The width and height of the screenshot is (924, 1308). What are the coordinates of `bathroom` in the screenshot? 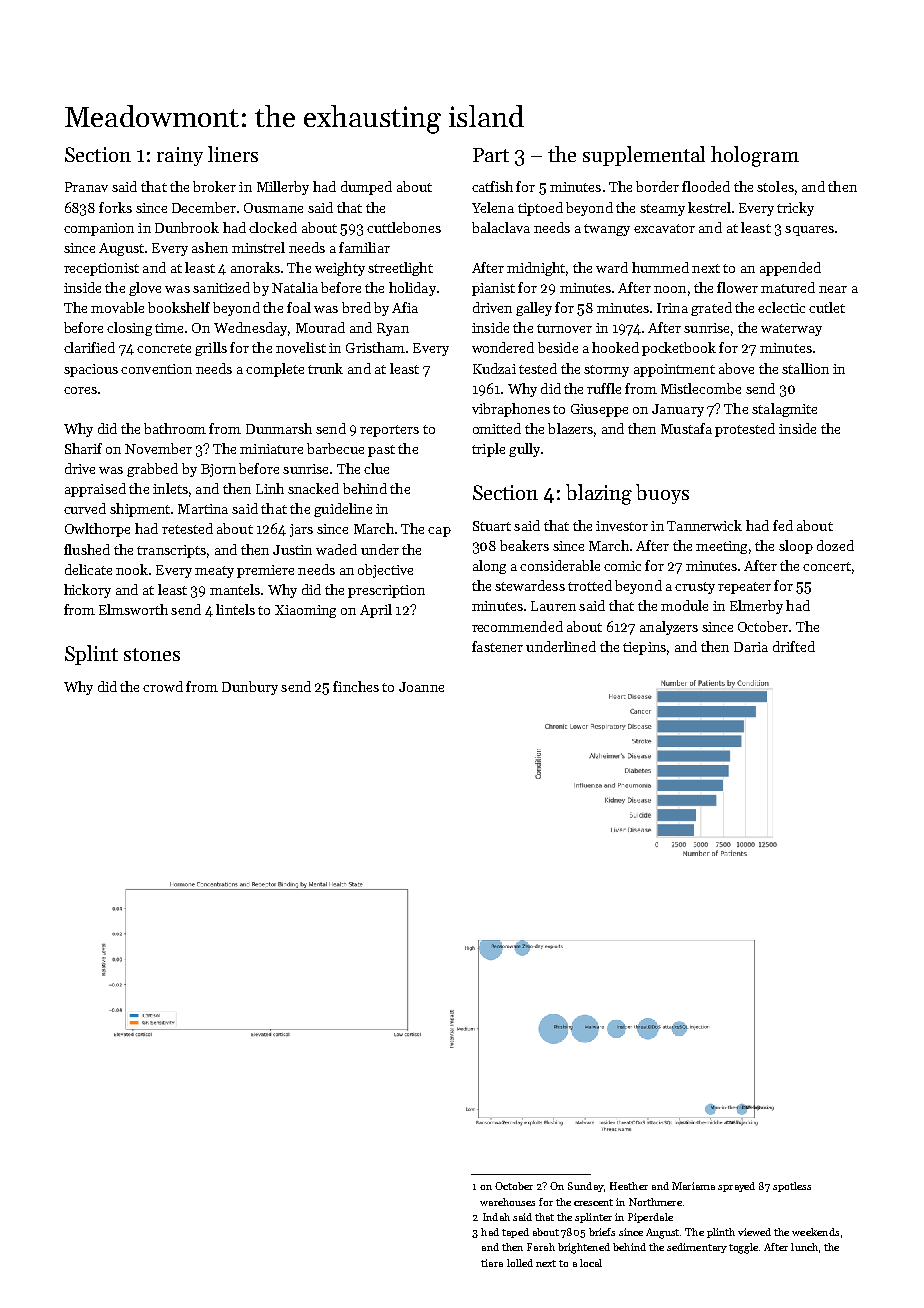 It's located at (175, 428).
